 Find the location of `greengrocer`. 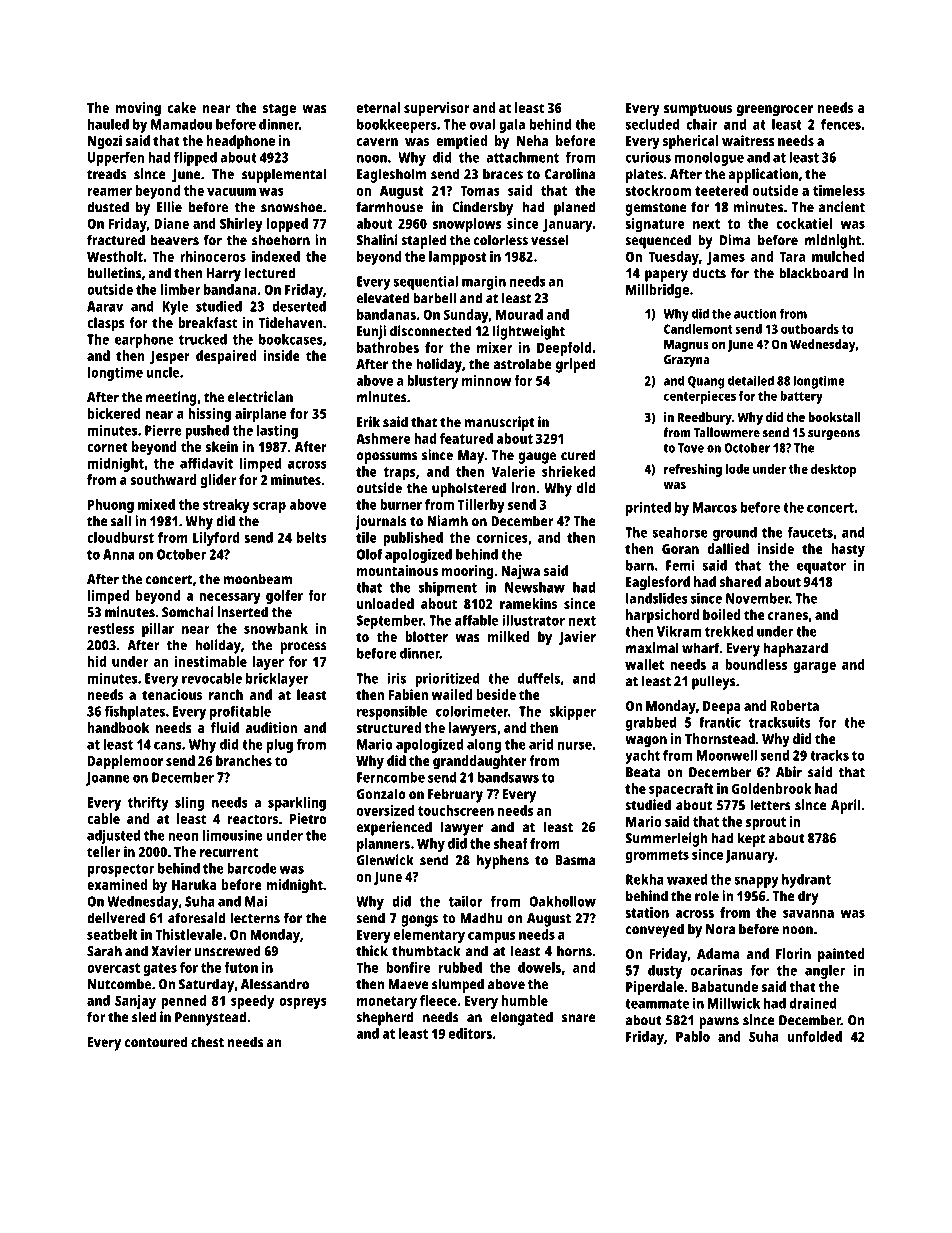

greengrocer is located at coordinates (775, 111).
